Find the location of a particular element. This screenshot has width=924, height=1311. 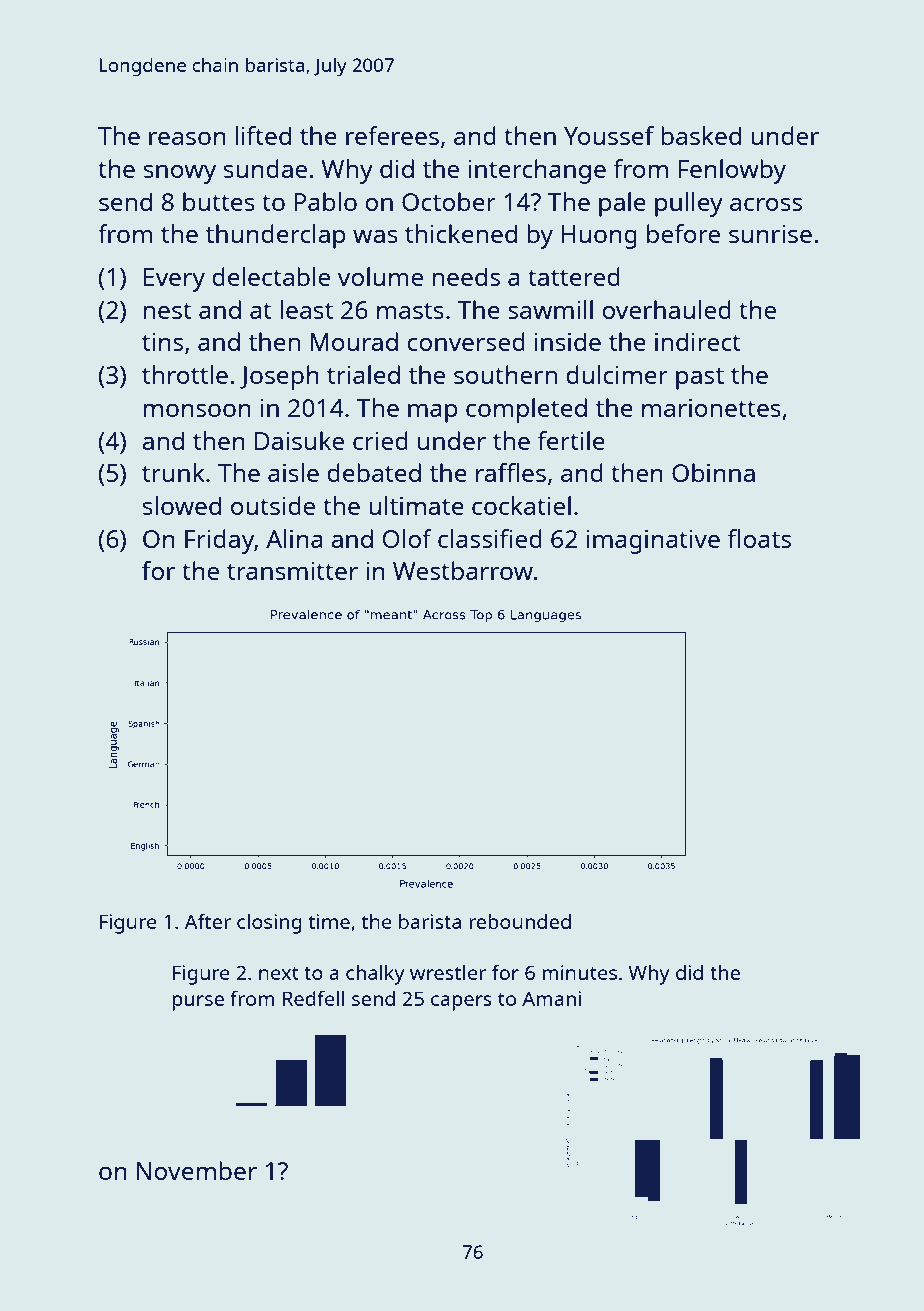

rebounded is located at coordinates (520, 921).
